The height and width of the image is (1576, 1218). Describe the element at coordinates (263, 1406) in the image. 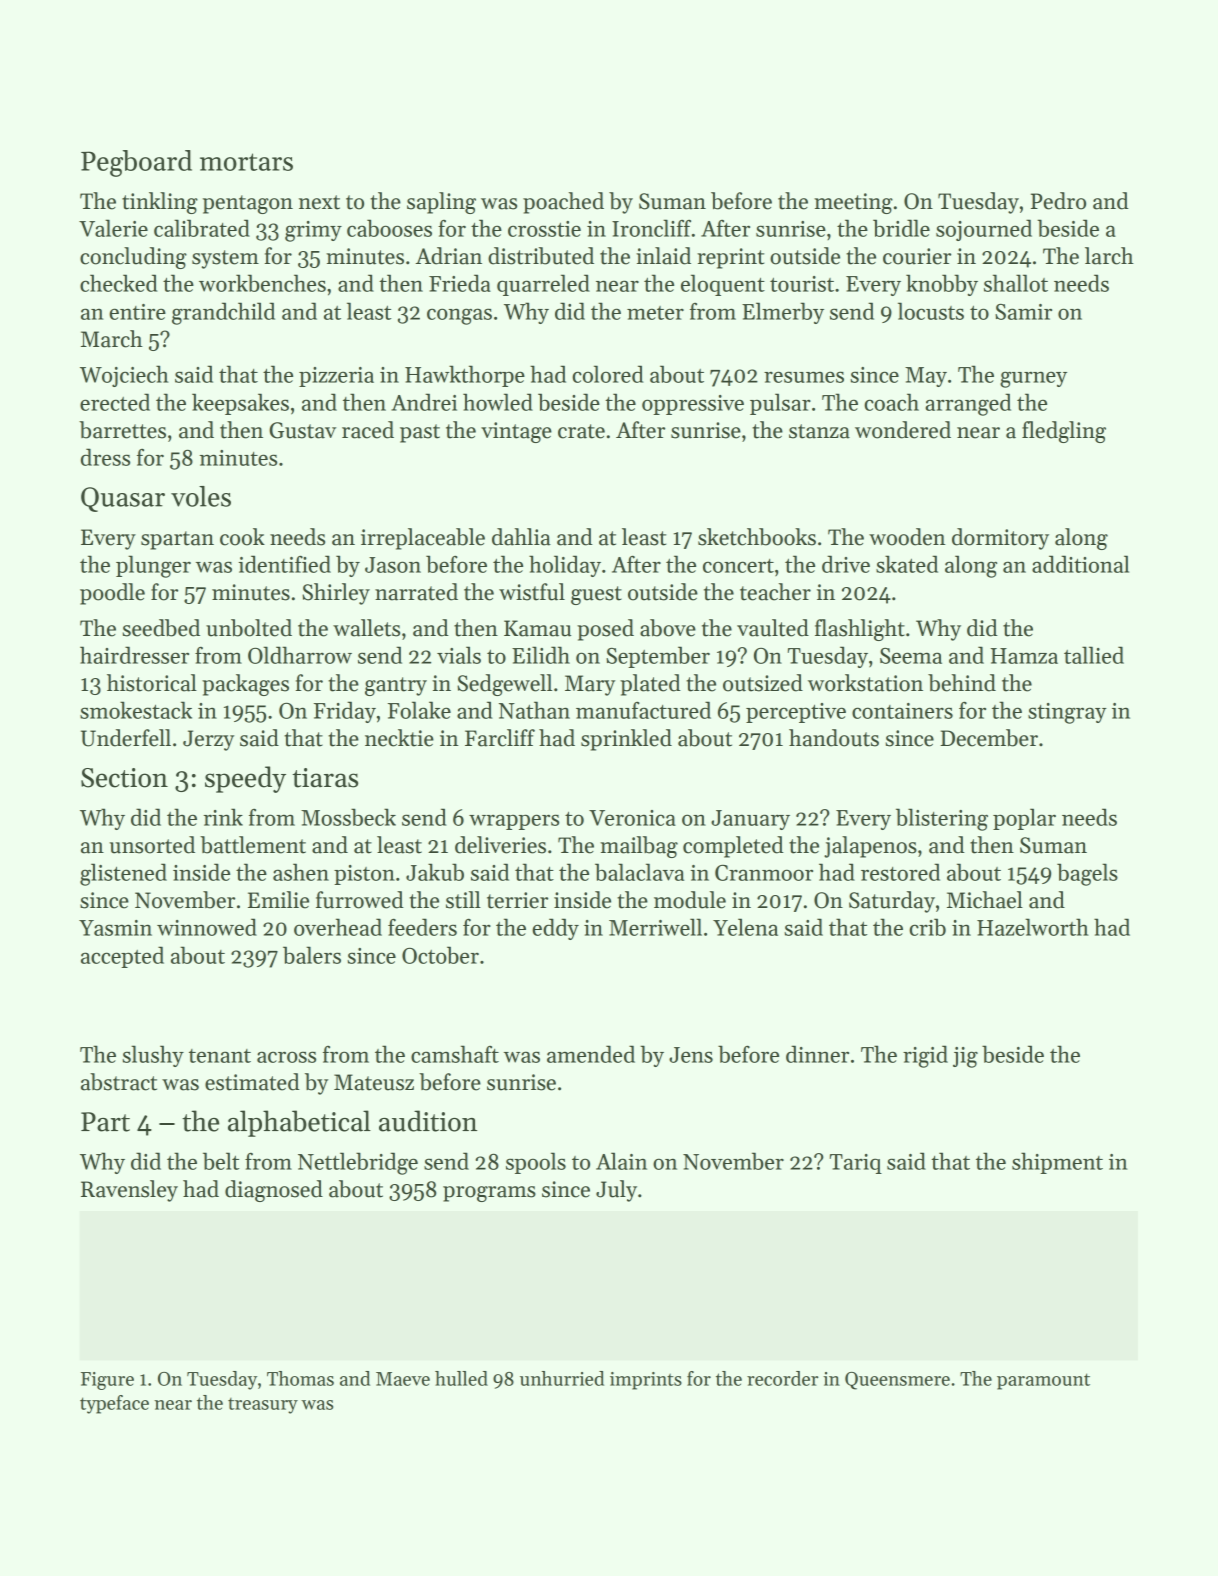

I see `treasury` at that location.
